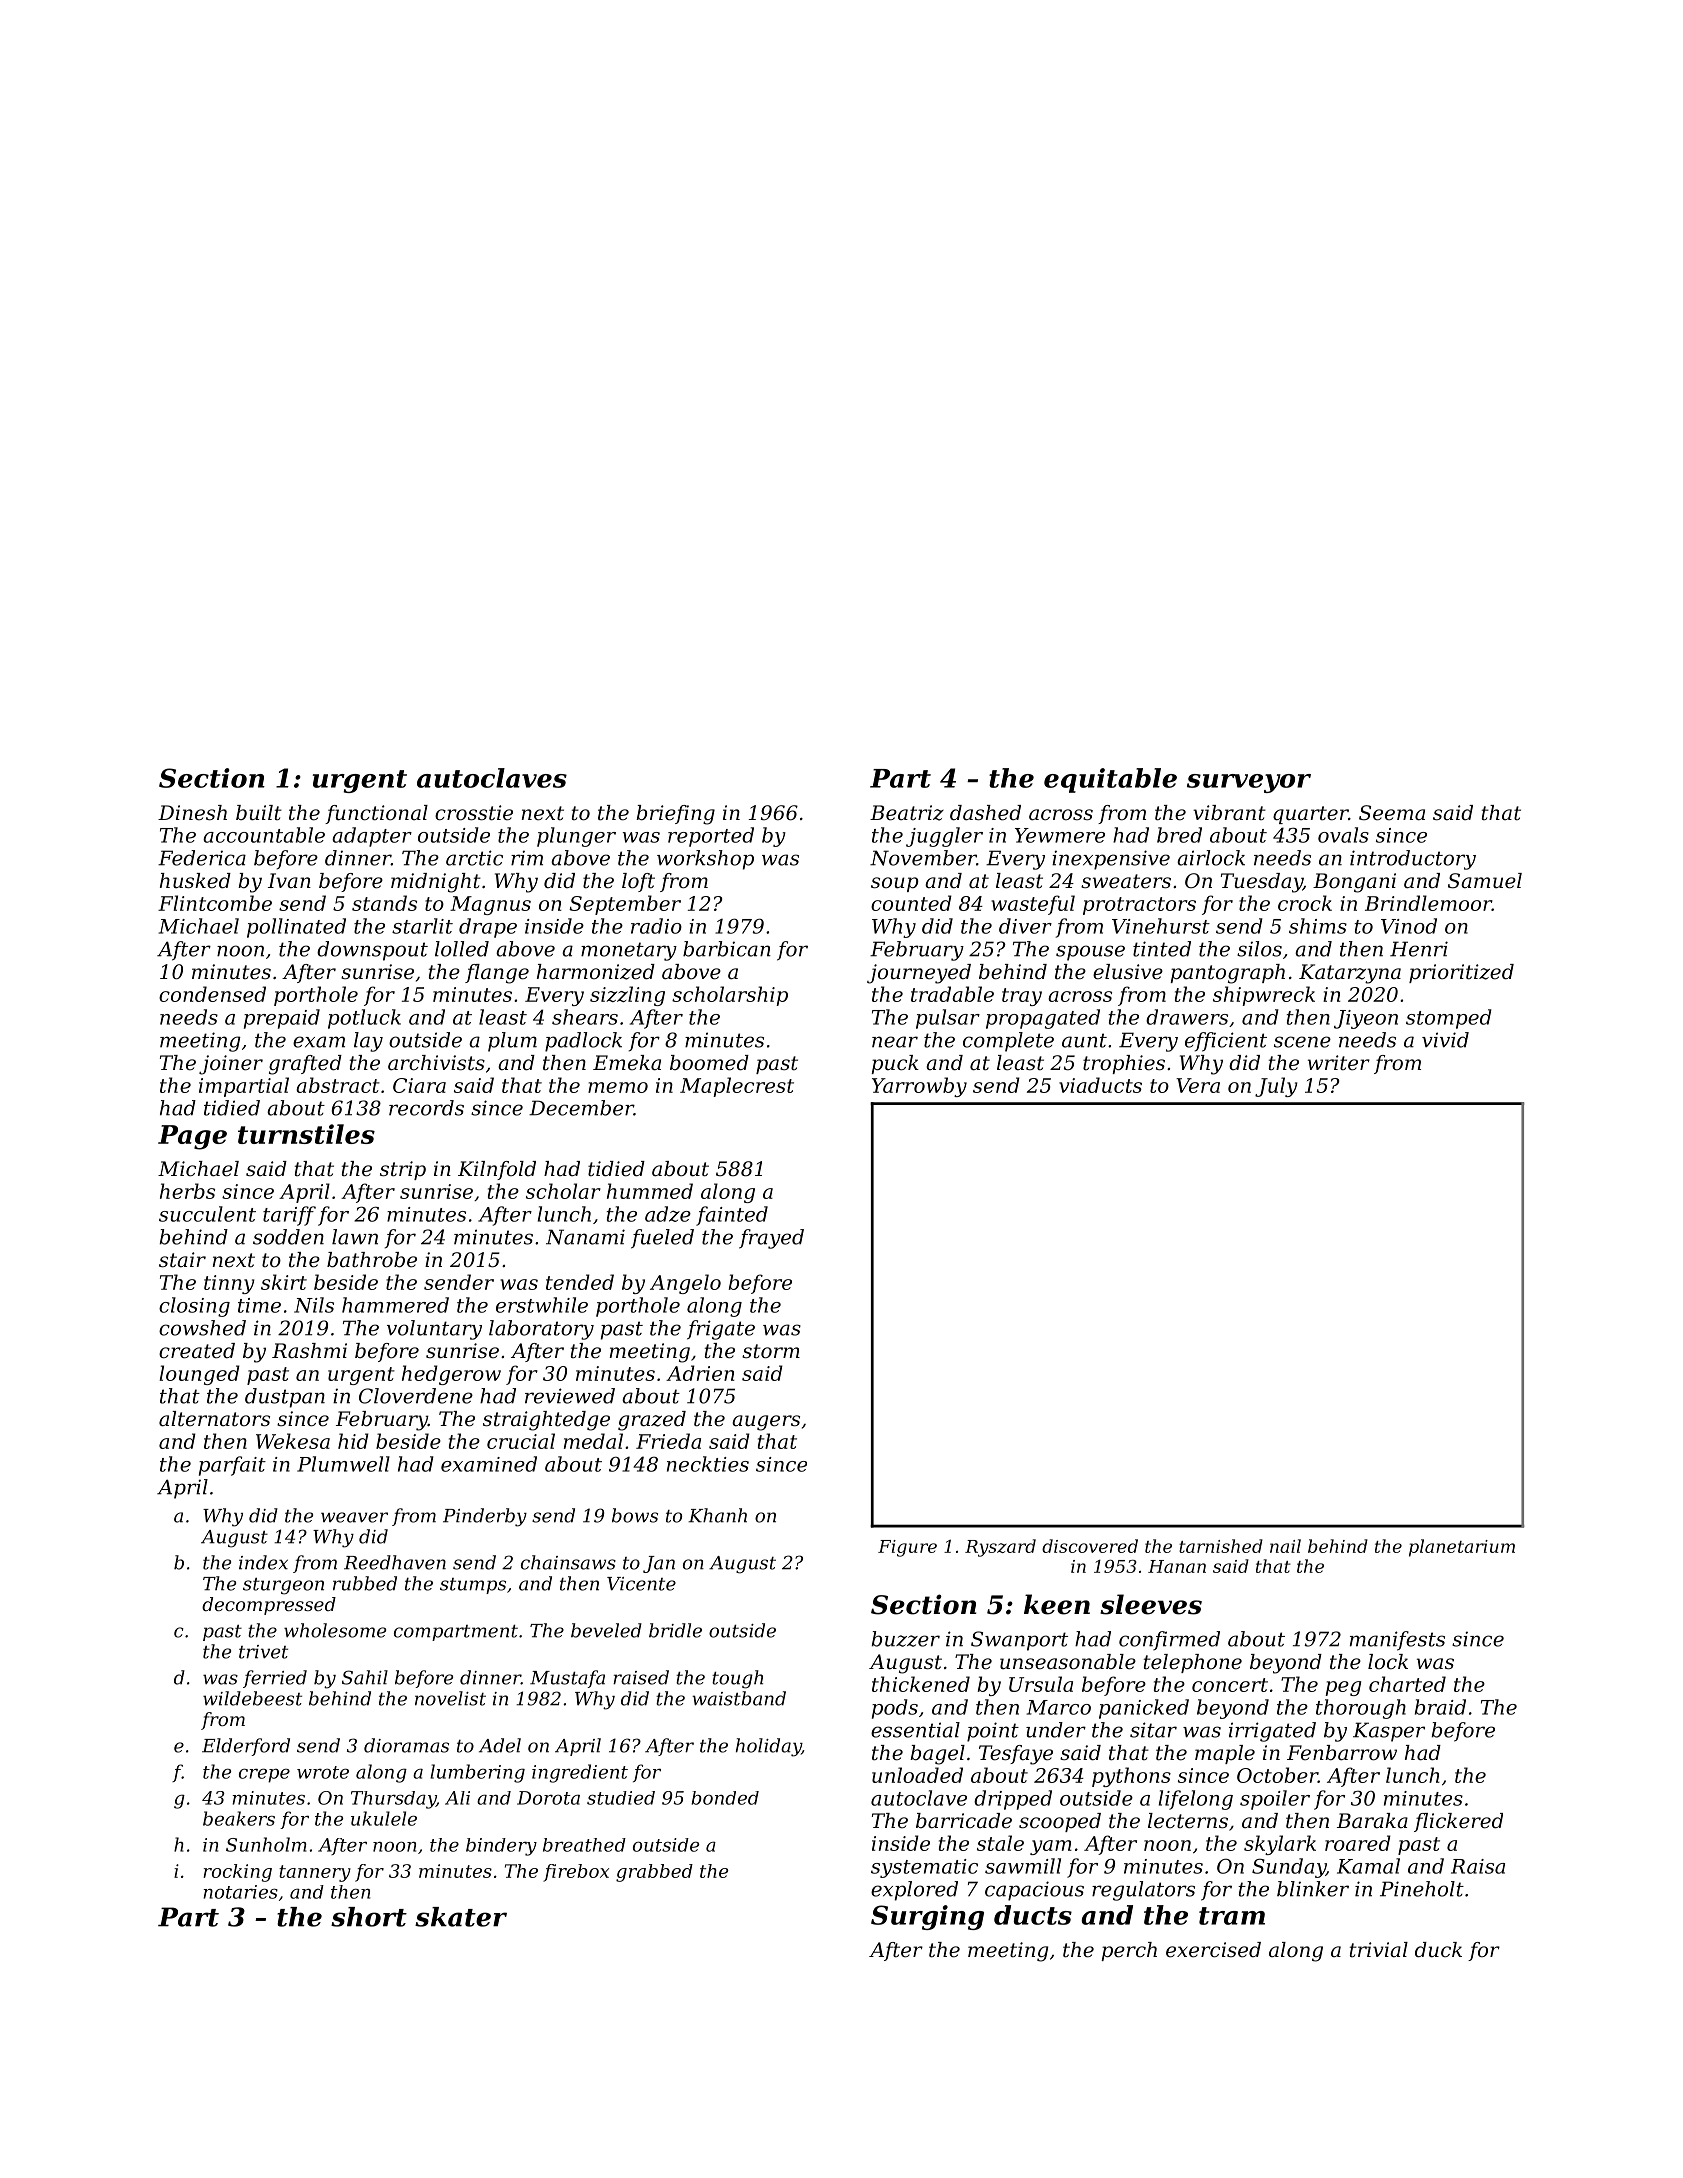 Image resolution: width=1683 pixels, height=2178 pixels. What do you see at coordinates (369, 1917) in the page?
I see `short` at bounding box center [369, 1917].
